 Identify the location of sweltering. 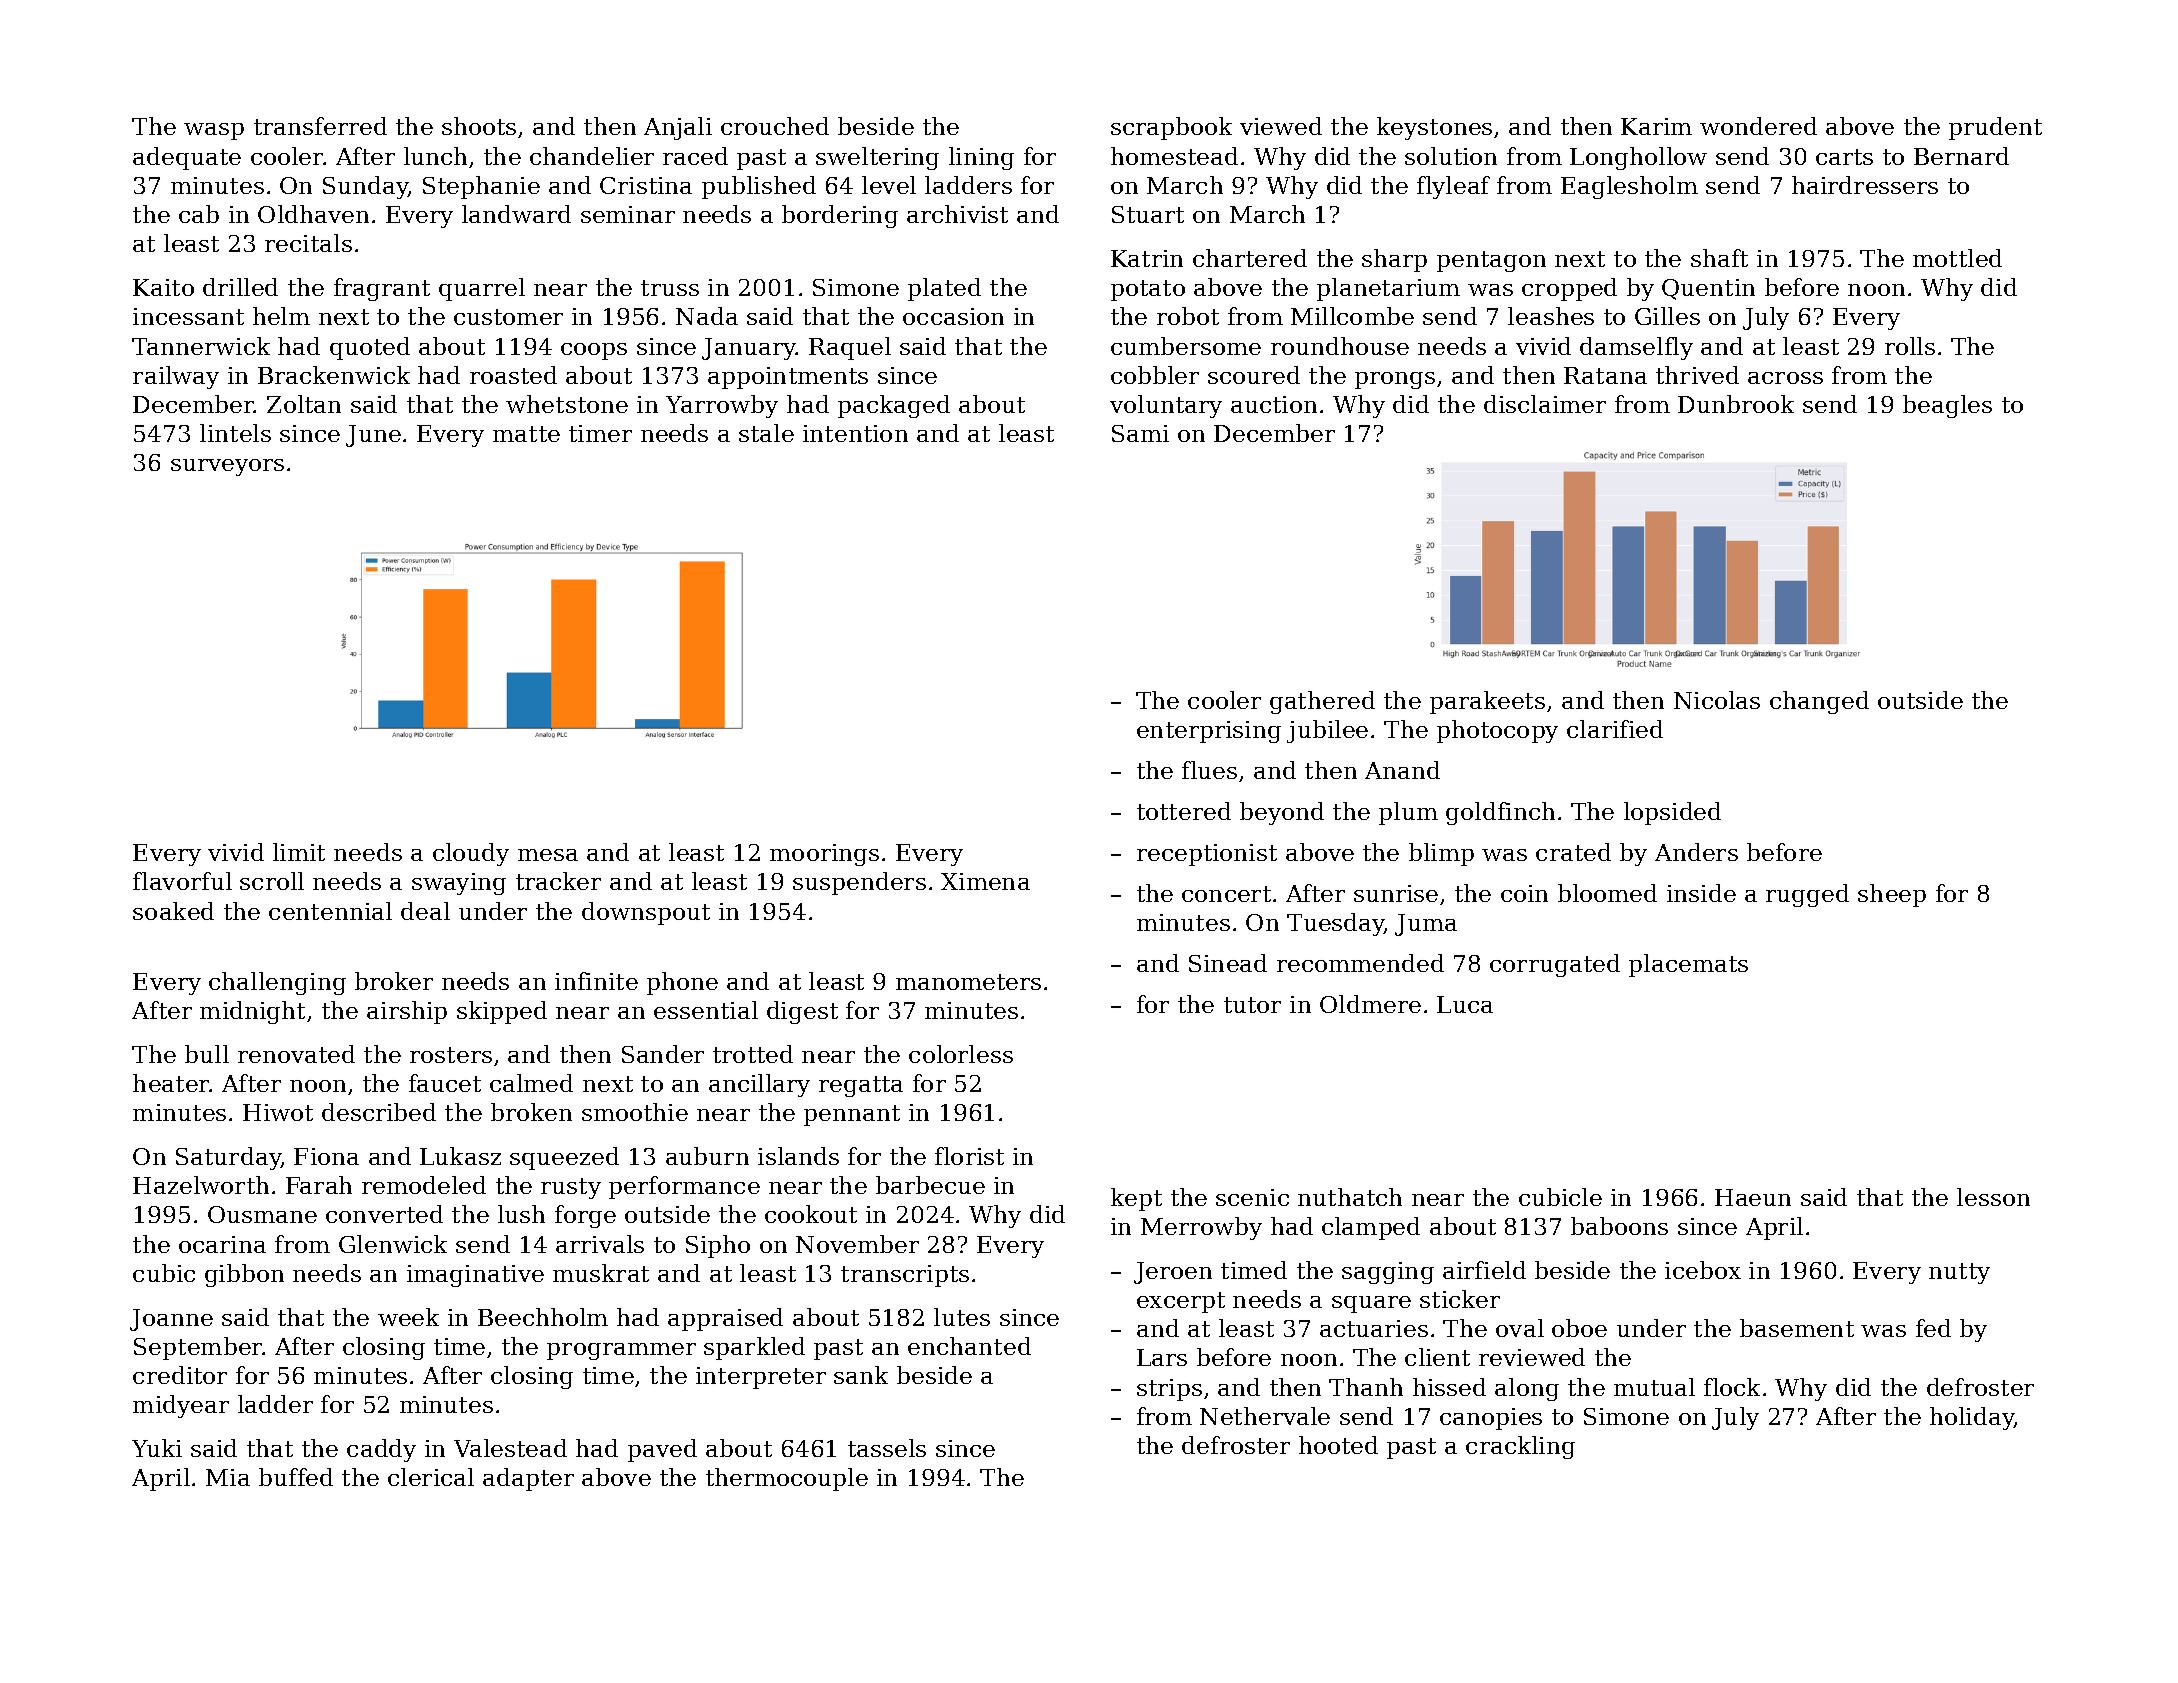
(877, 158).
